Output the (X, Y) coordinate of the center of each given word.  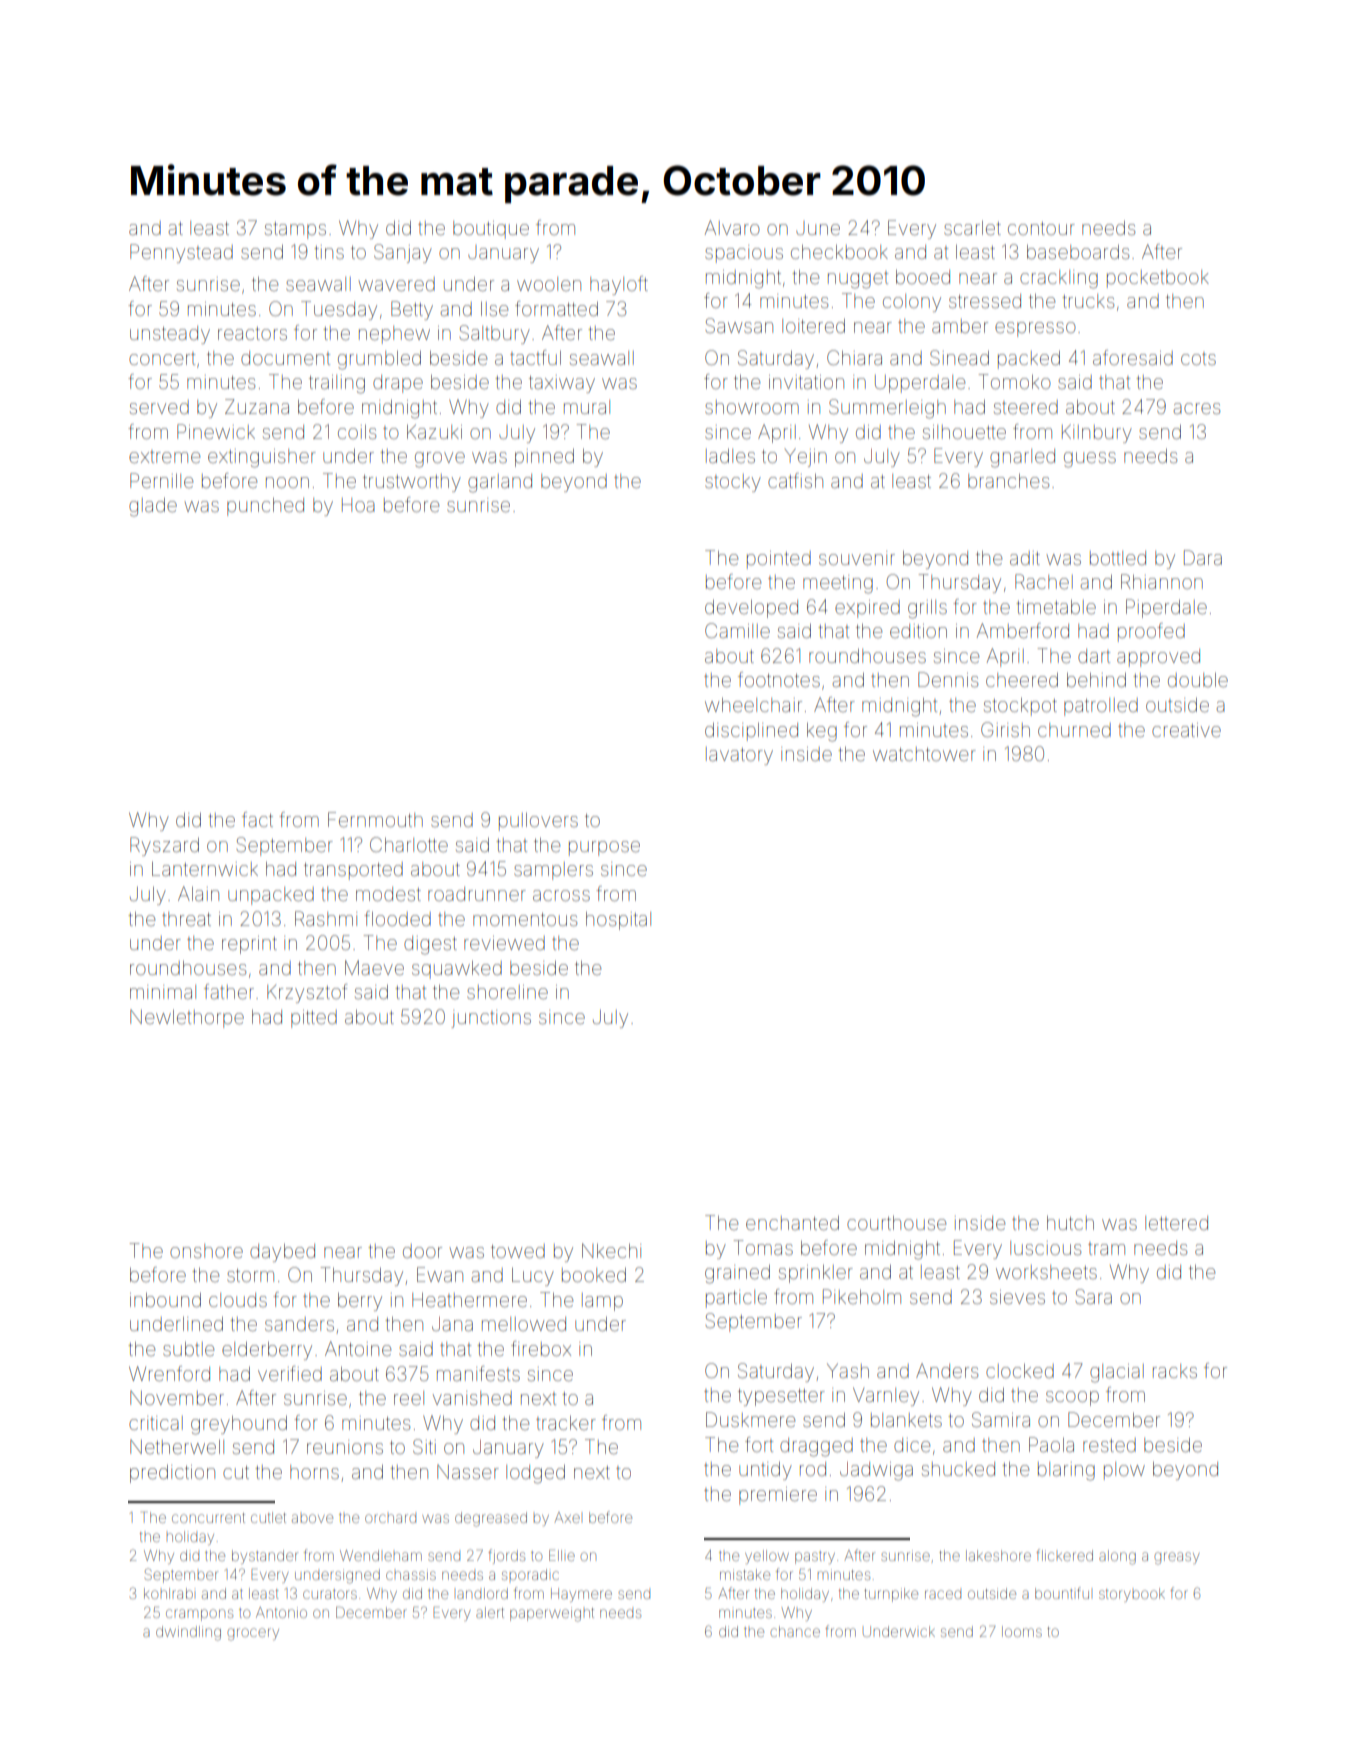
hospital (618, 921)
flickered (1064, 1555)
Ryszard (164, 846)
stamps (295, 230)
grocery (253, 1634)
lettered (1176, 1223)
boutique (491, 230)
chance (795, 1631)
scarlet (972, 228)
